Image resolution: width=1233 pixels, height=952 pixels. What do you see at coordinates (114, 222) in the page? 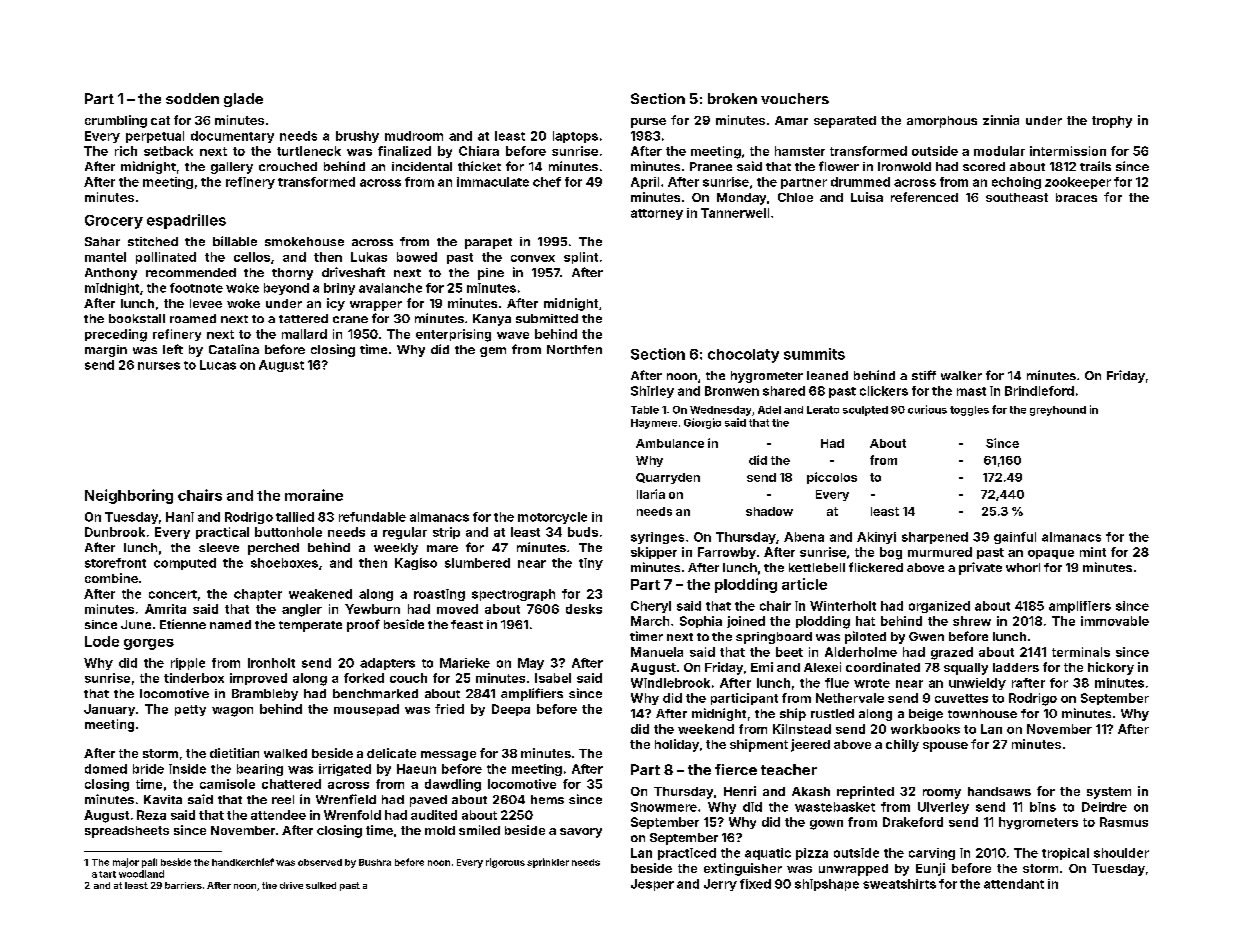
I see `Grocery` at bounding box center [114, 222].
